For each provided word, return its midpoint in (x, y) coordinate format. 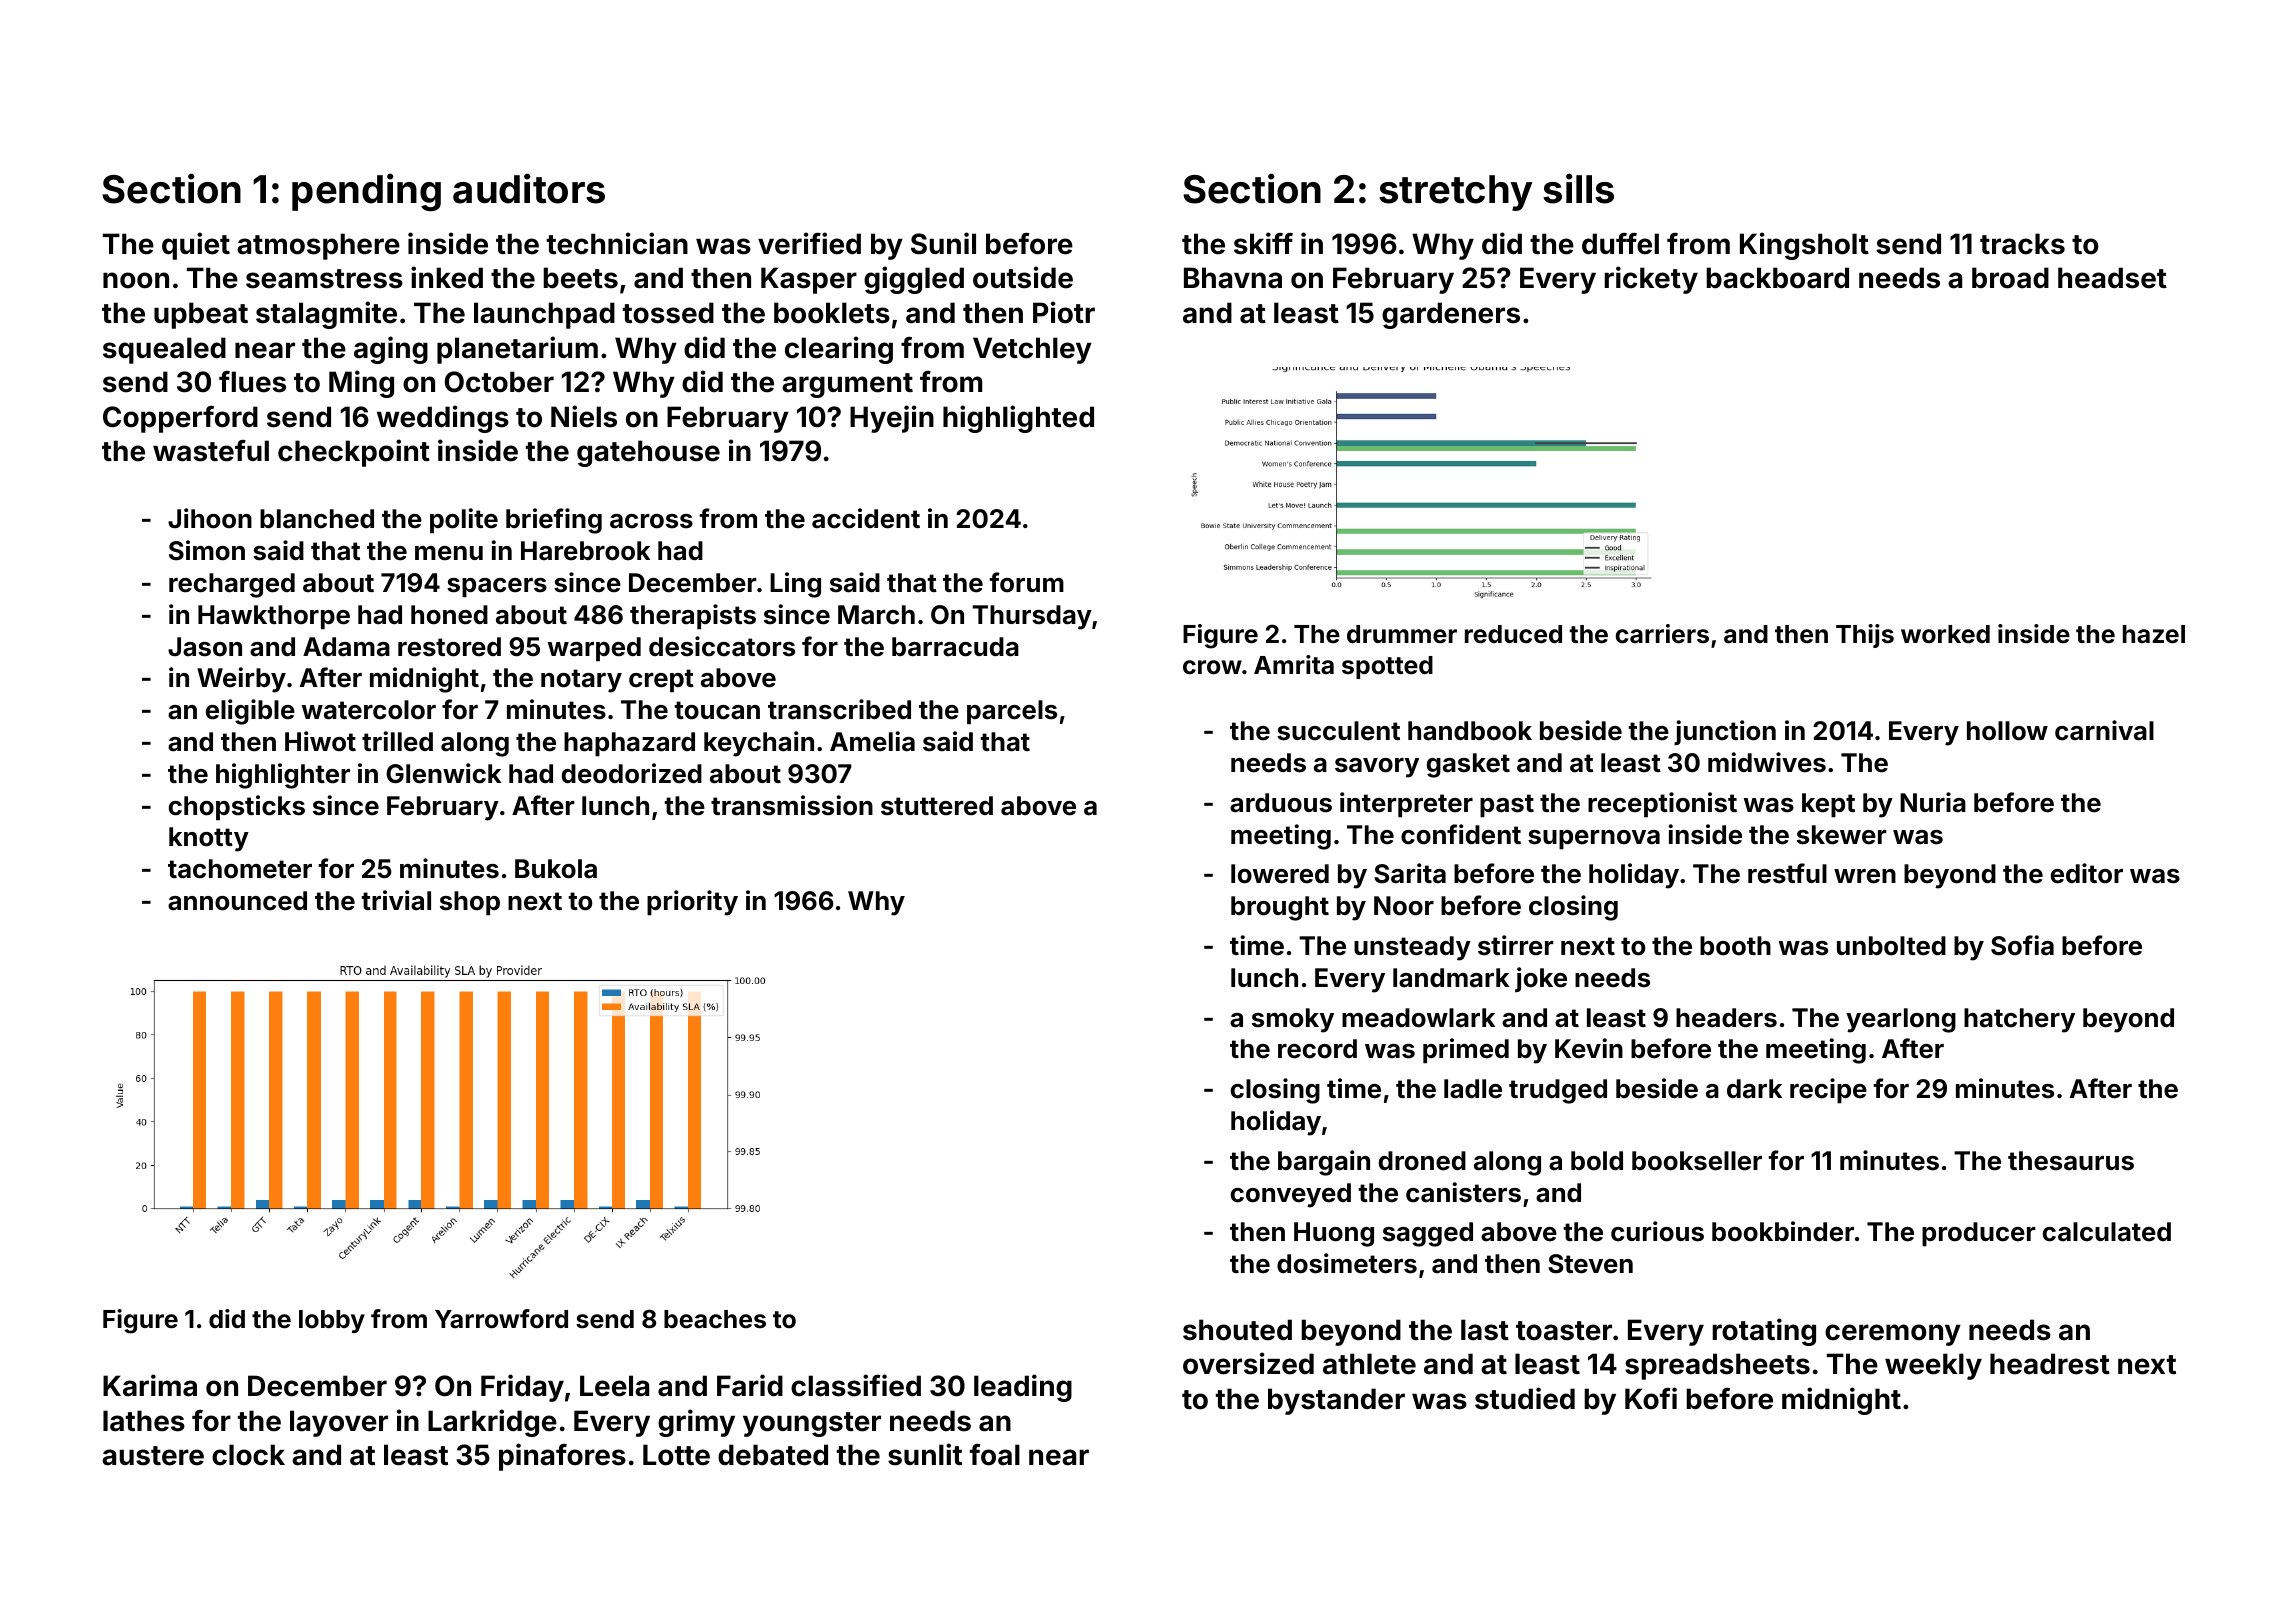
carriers (1662, 634)
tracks (2022, 244)
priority (692, 903)
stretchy (1455, 193)
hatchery (2019, 1020)
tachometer (240, 869)
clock (248, 1455)
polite (464, 521)
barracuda (955, 647)
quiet (196, 246)
